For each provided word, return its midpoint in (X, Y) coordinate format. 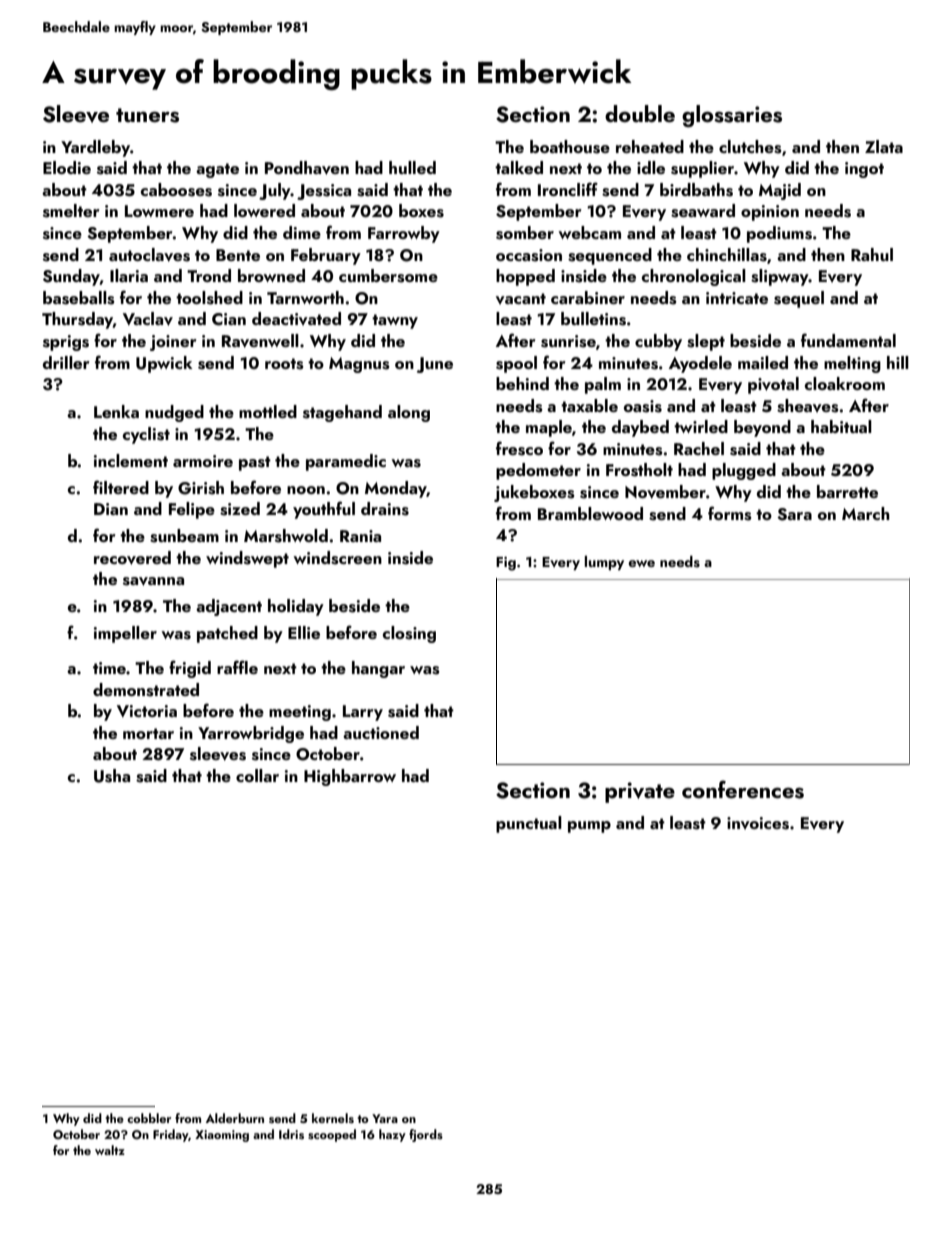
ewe (641, 563)
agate (217, 170)
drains (385, 509)
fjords (426, 1135)
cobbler (149, 1118)
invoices (758, 823)
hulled (412, 167)
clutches (750, 147)
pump (589, 827)
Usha (112, 776)
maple (549, 428)
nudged (174, 413)
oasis (643, 406)
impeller (125, 634)
